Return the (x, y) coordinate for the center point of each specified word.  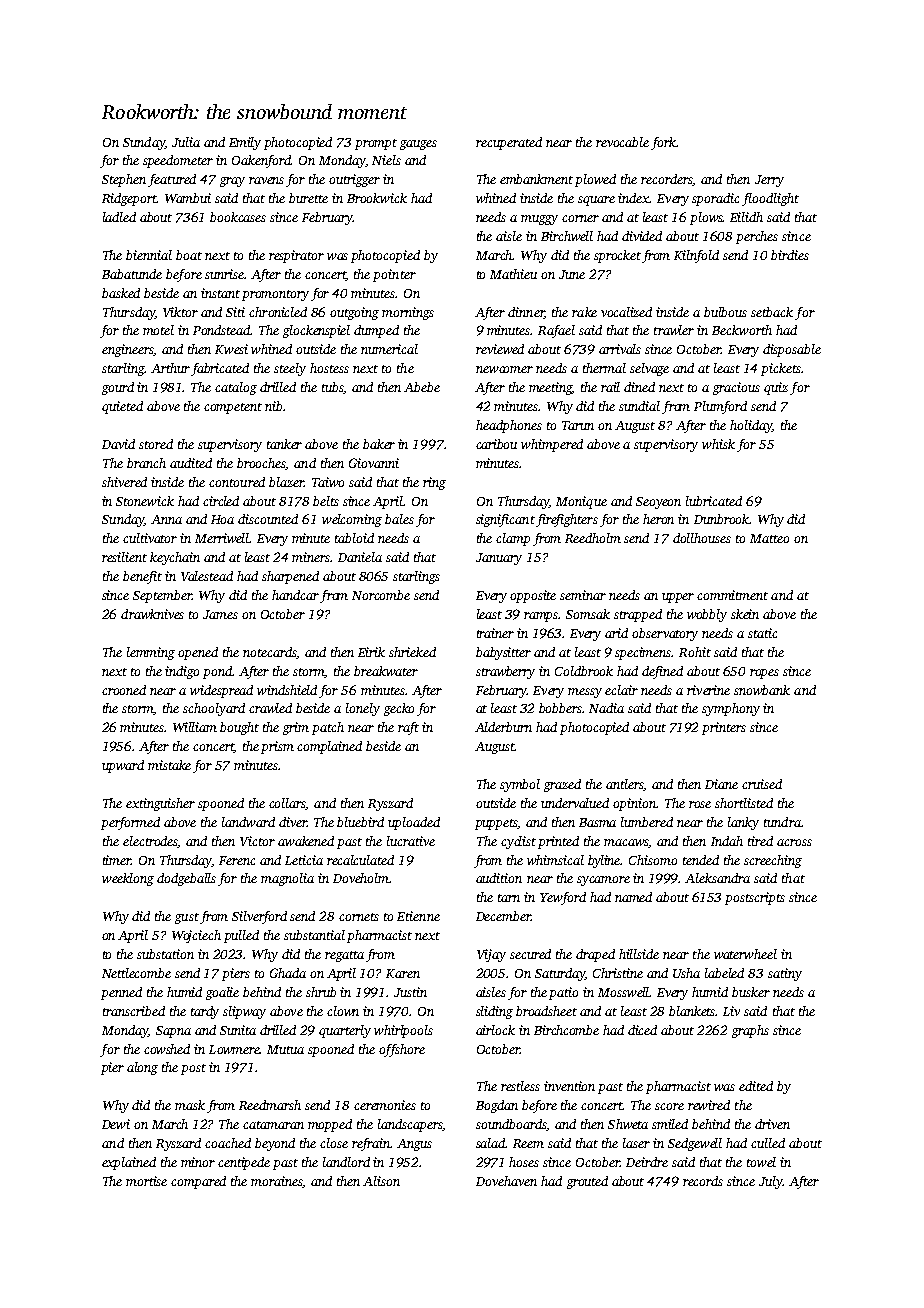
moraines (277, 1182)
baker (379, 444)
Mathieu (513, 274)
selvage (649, 369)
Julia (186, 142)
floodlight (770, 199)
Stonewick (145, 501)
